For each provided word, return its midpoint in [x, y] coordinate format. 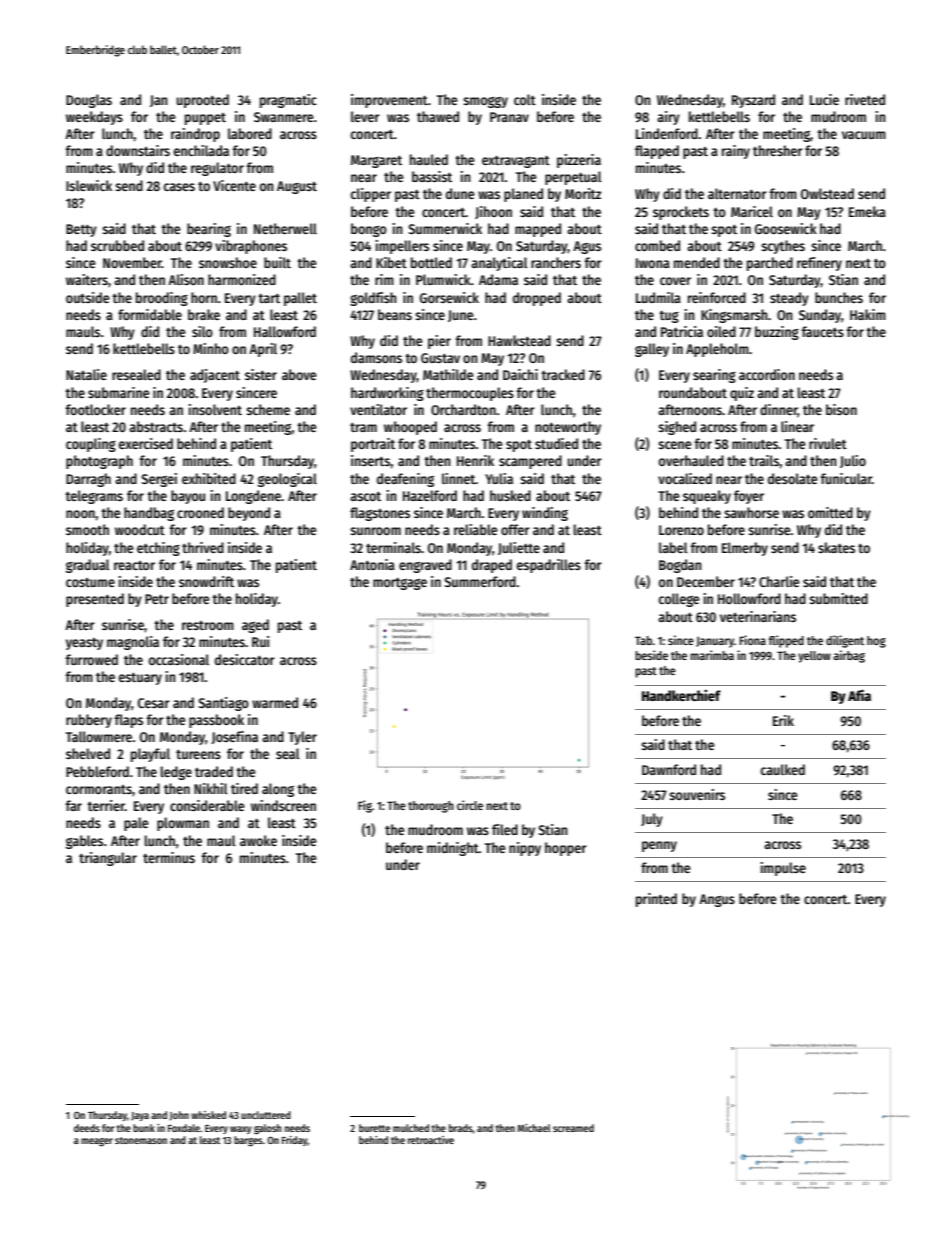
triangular [108, 859]
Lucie [824, 99]
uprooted [203, 101]
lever [365, 116]
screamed [573, 1128]
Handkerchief [681, 695]
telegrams [94, 497]
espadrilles [549, 566]
